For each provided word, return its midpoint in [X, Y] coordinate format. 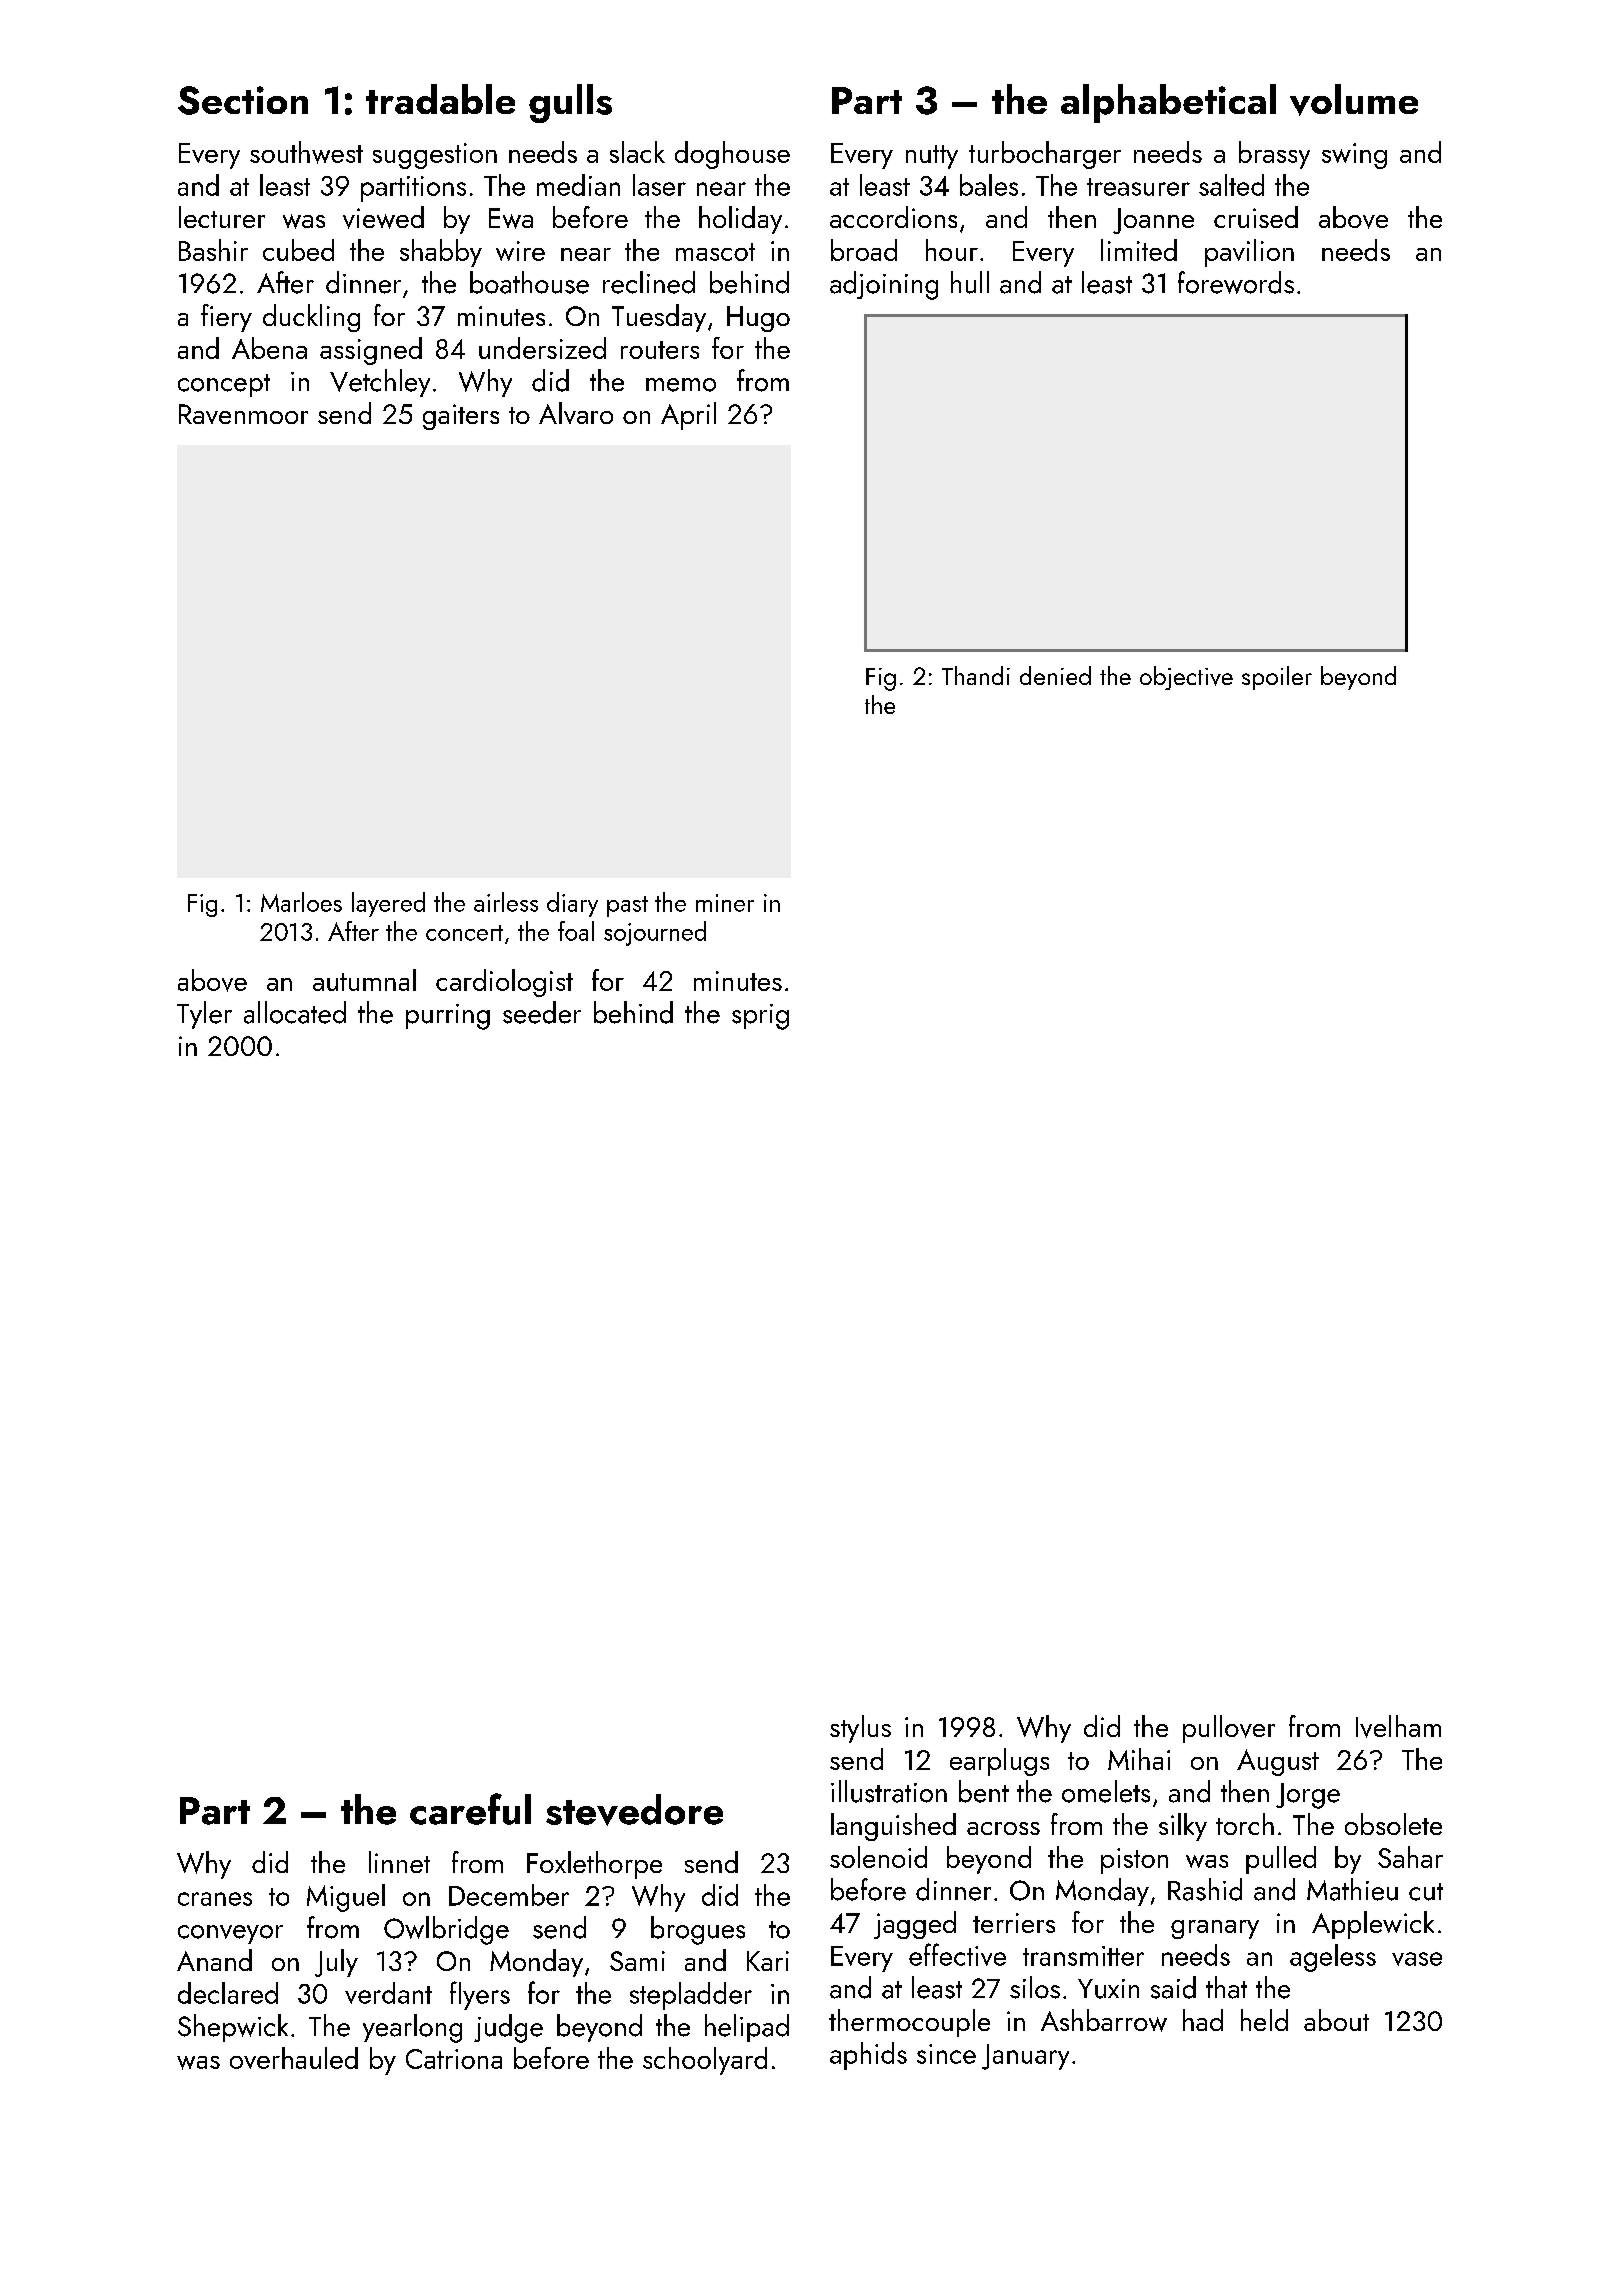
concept [224, 385]
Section [243, 100]
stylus [860, 1729]
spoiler [1277, 678]
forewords [1236, 282]
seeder [542, 1012]
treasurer [1138, 187]
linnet [399, 1862]
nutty [932, 157]
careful [470, 1809]
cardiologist [504, 983]
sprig [760, 1017]
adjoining [884, 285]
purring [448, 1017]
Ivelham [1398, 1726]
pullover [1229, 1729]
